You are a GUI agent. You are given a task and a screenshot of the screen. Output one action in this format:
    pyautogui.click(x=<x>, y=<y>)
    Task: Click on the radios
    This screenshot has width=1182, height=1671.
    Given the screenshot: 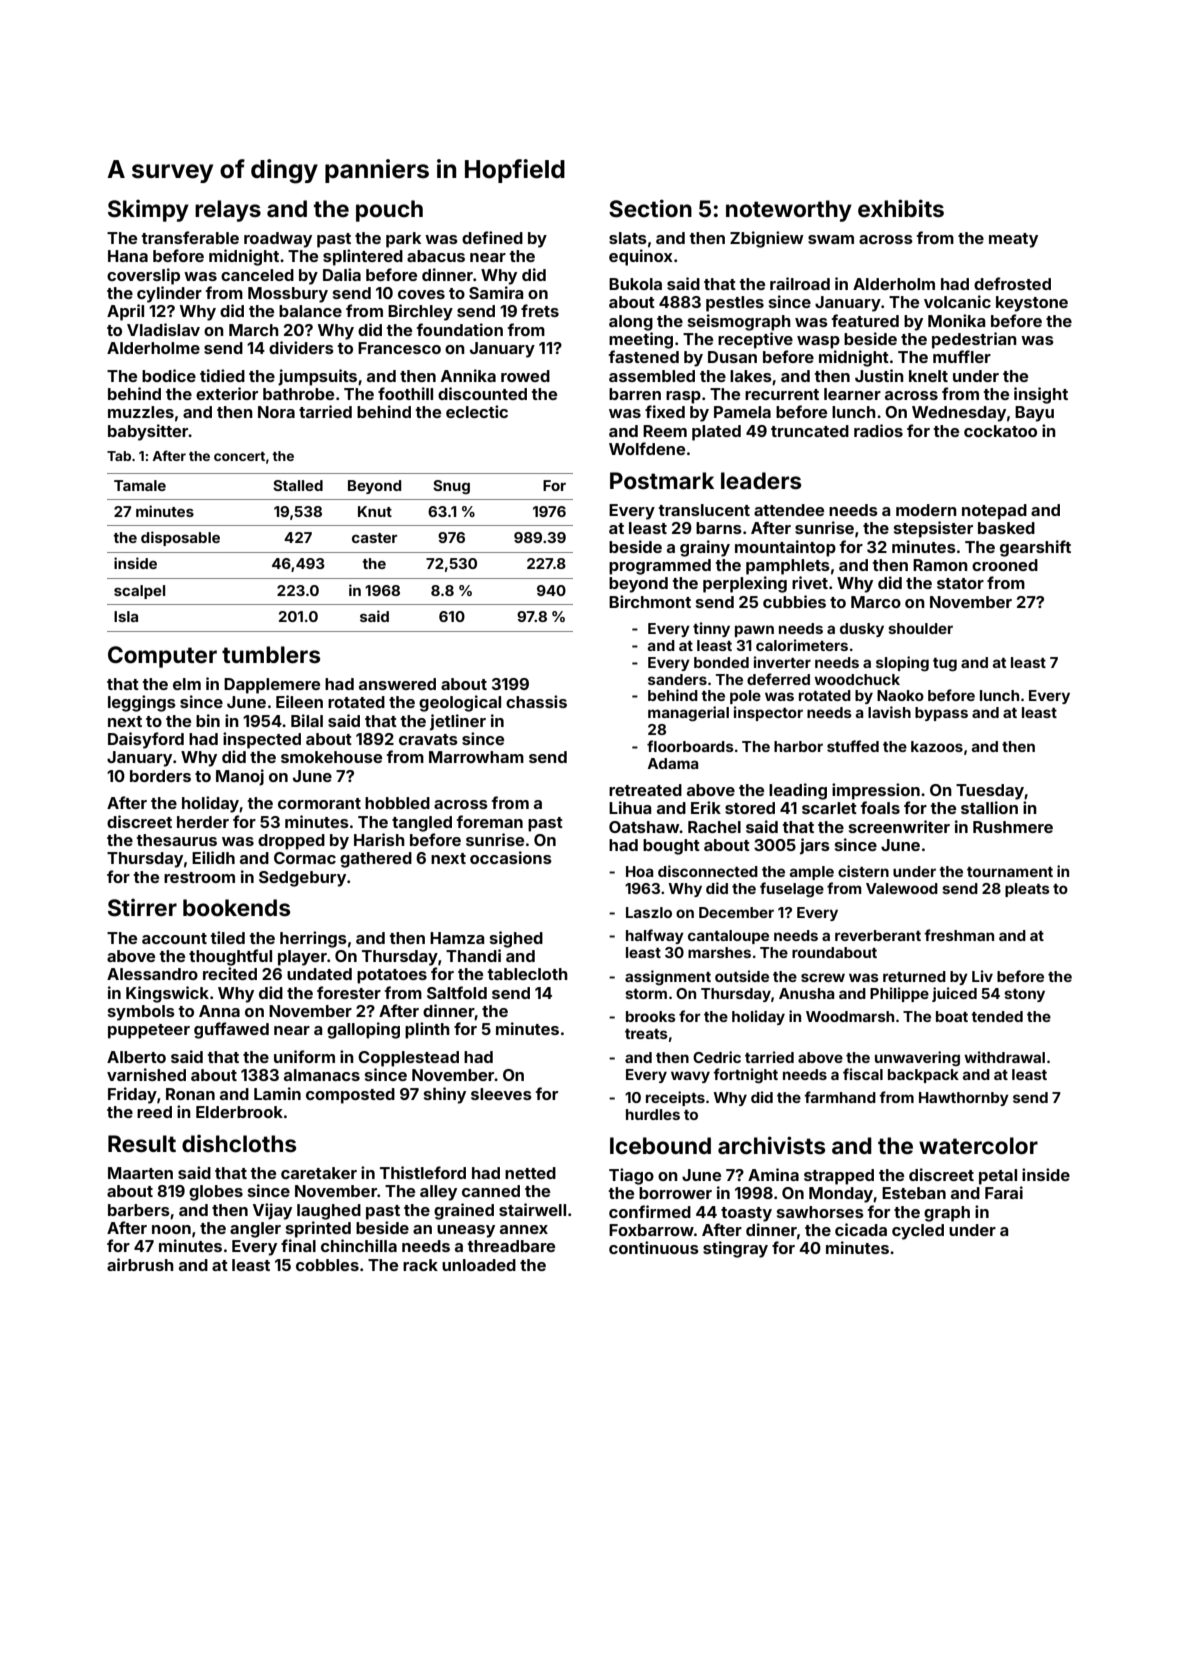 What is the action you would take?
    pyautogui.click(x=878, y=430)
